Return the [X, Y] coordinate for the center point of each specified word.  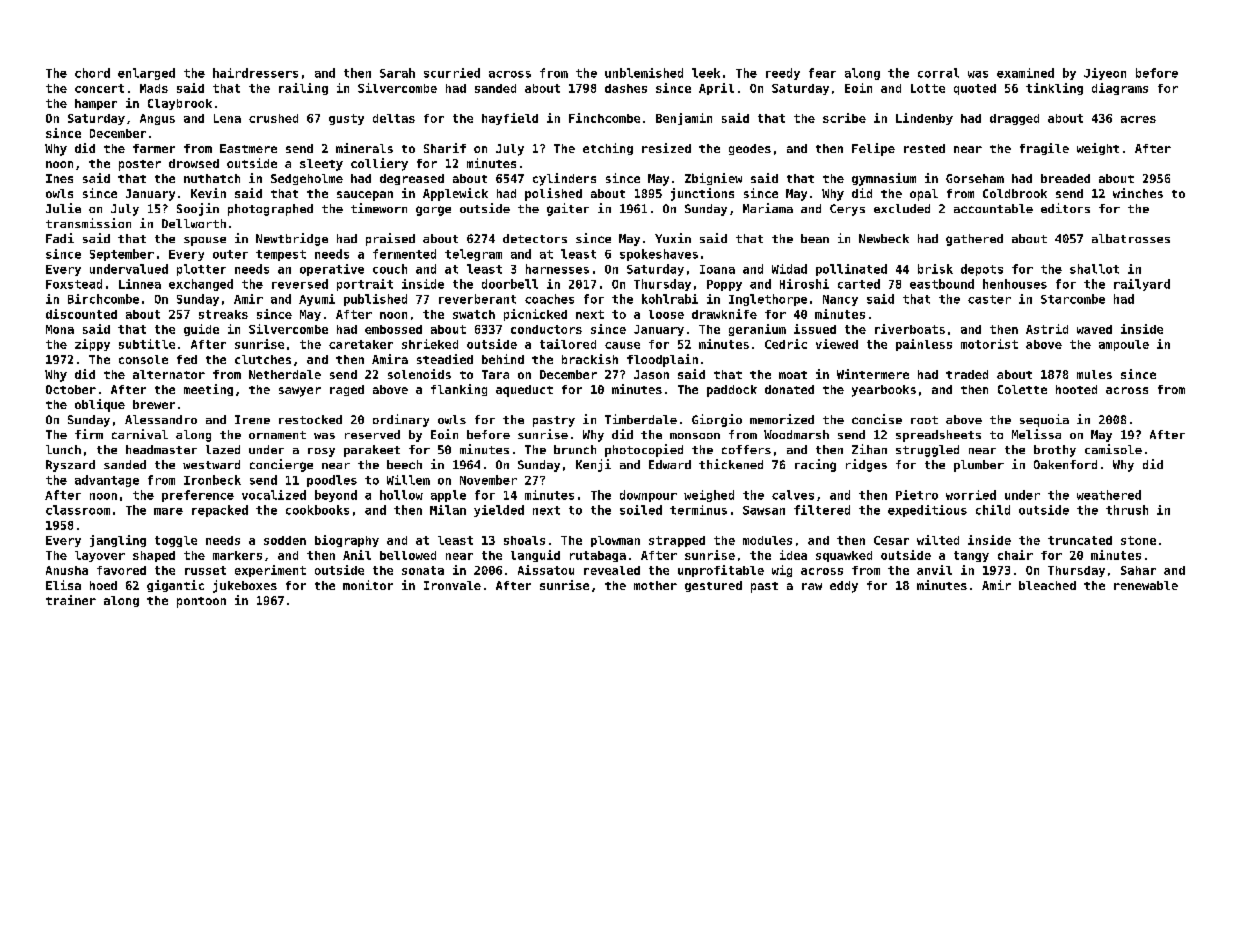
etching [608, 149]
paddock [732, 391]
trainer [71, 600]
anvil [934, 570]
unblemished [644, 73]
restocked [310, 419]
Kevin [208, 193]
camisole [1113, 449]
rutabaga [598, 556]
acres [1138, 119]
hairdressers [255, 73]
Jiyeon [1105, 74]
